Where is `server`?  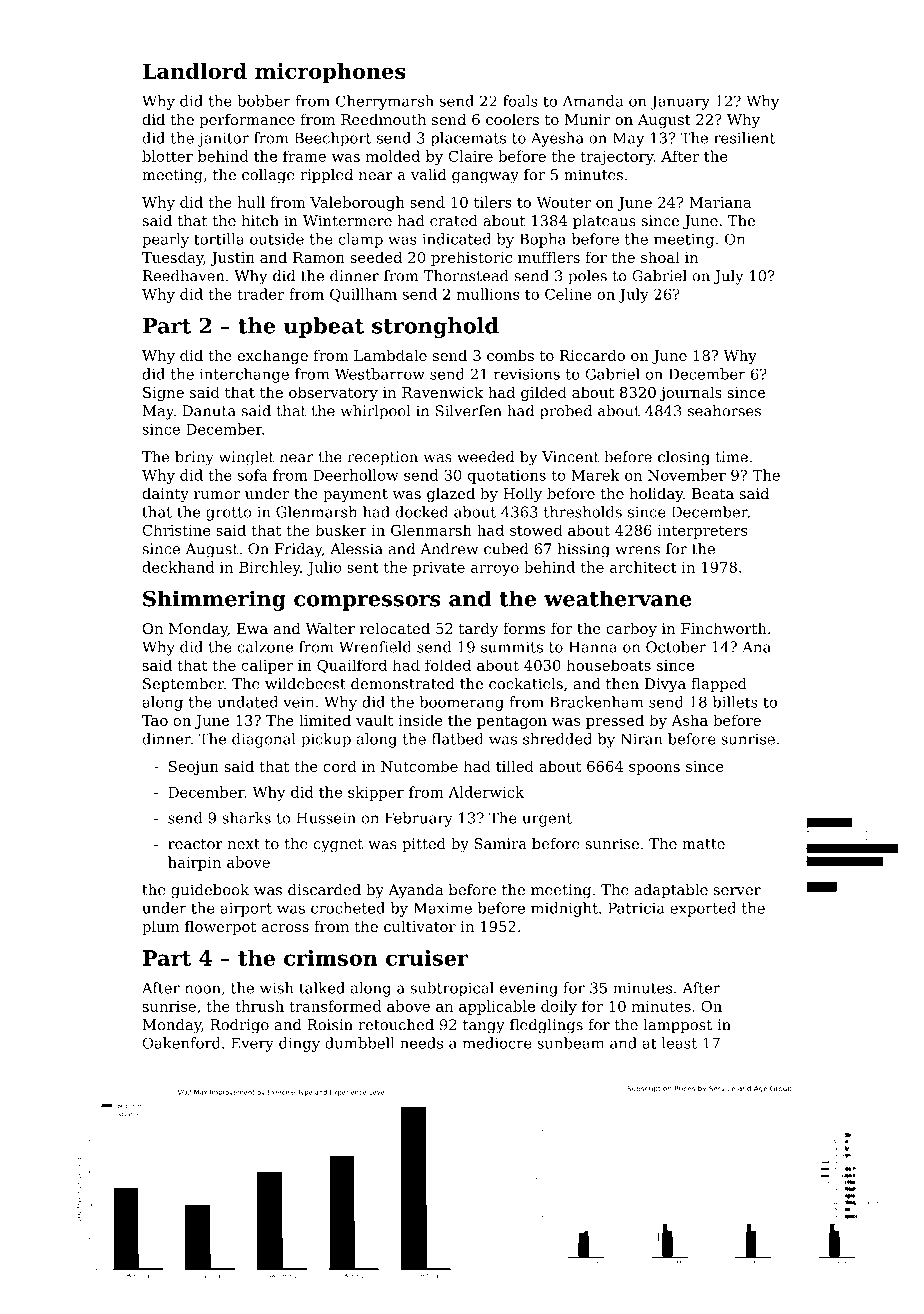
server is located at coordinates (737, 891).
